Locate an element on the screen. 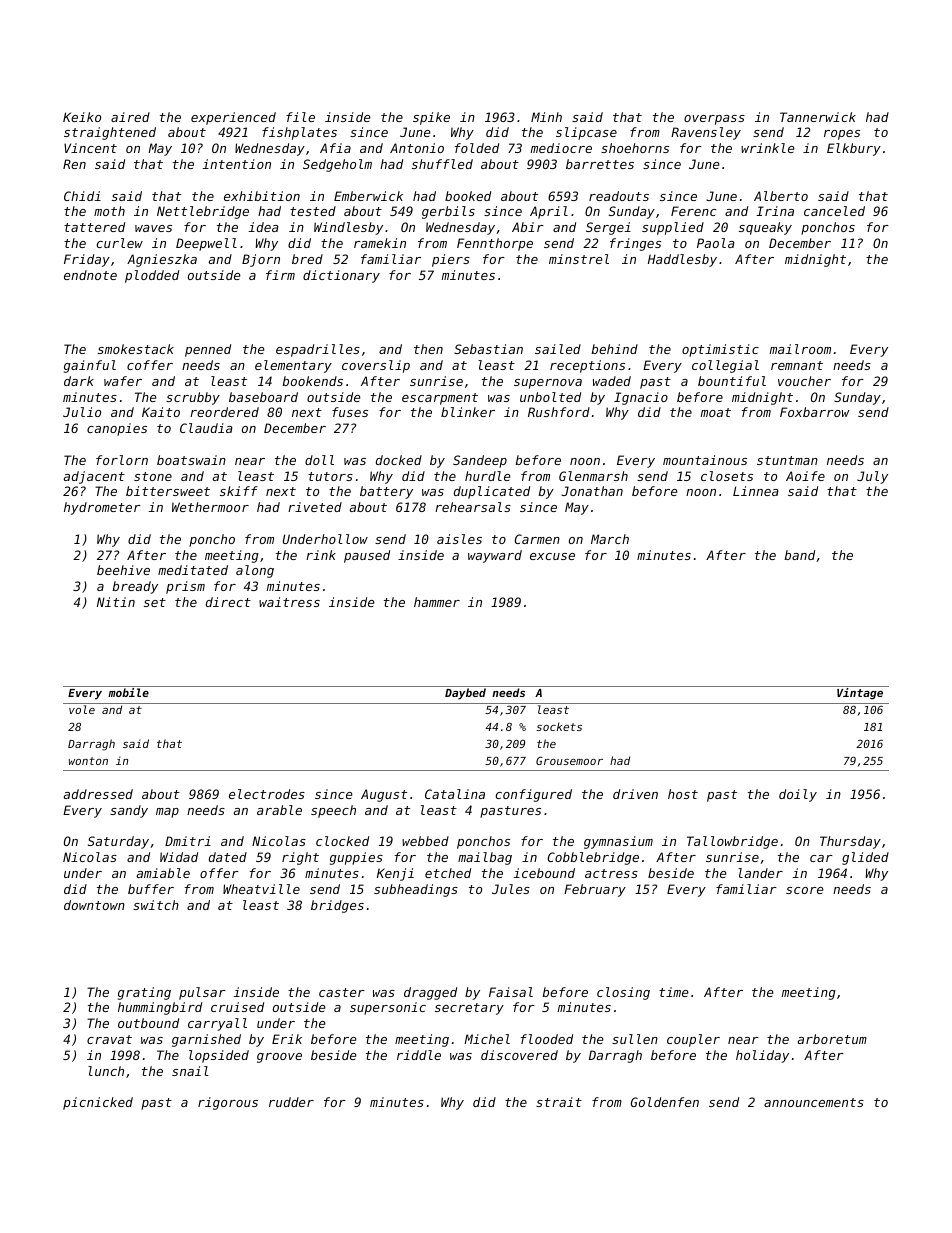 Image resolution: width=952 pixels, height=1233 pixels. sandy is located at coordinates (129, 811).
